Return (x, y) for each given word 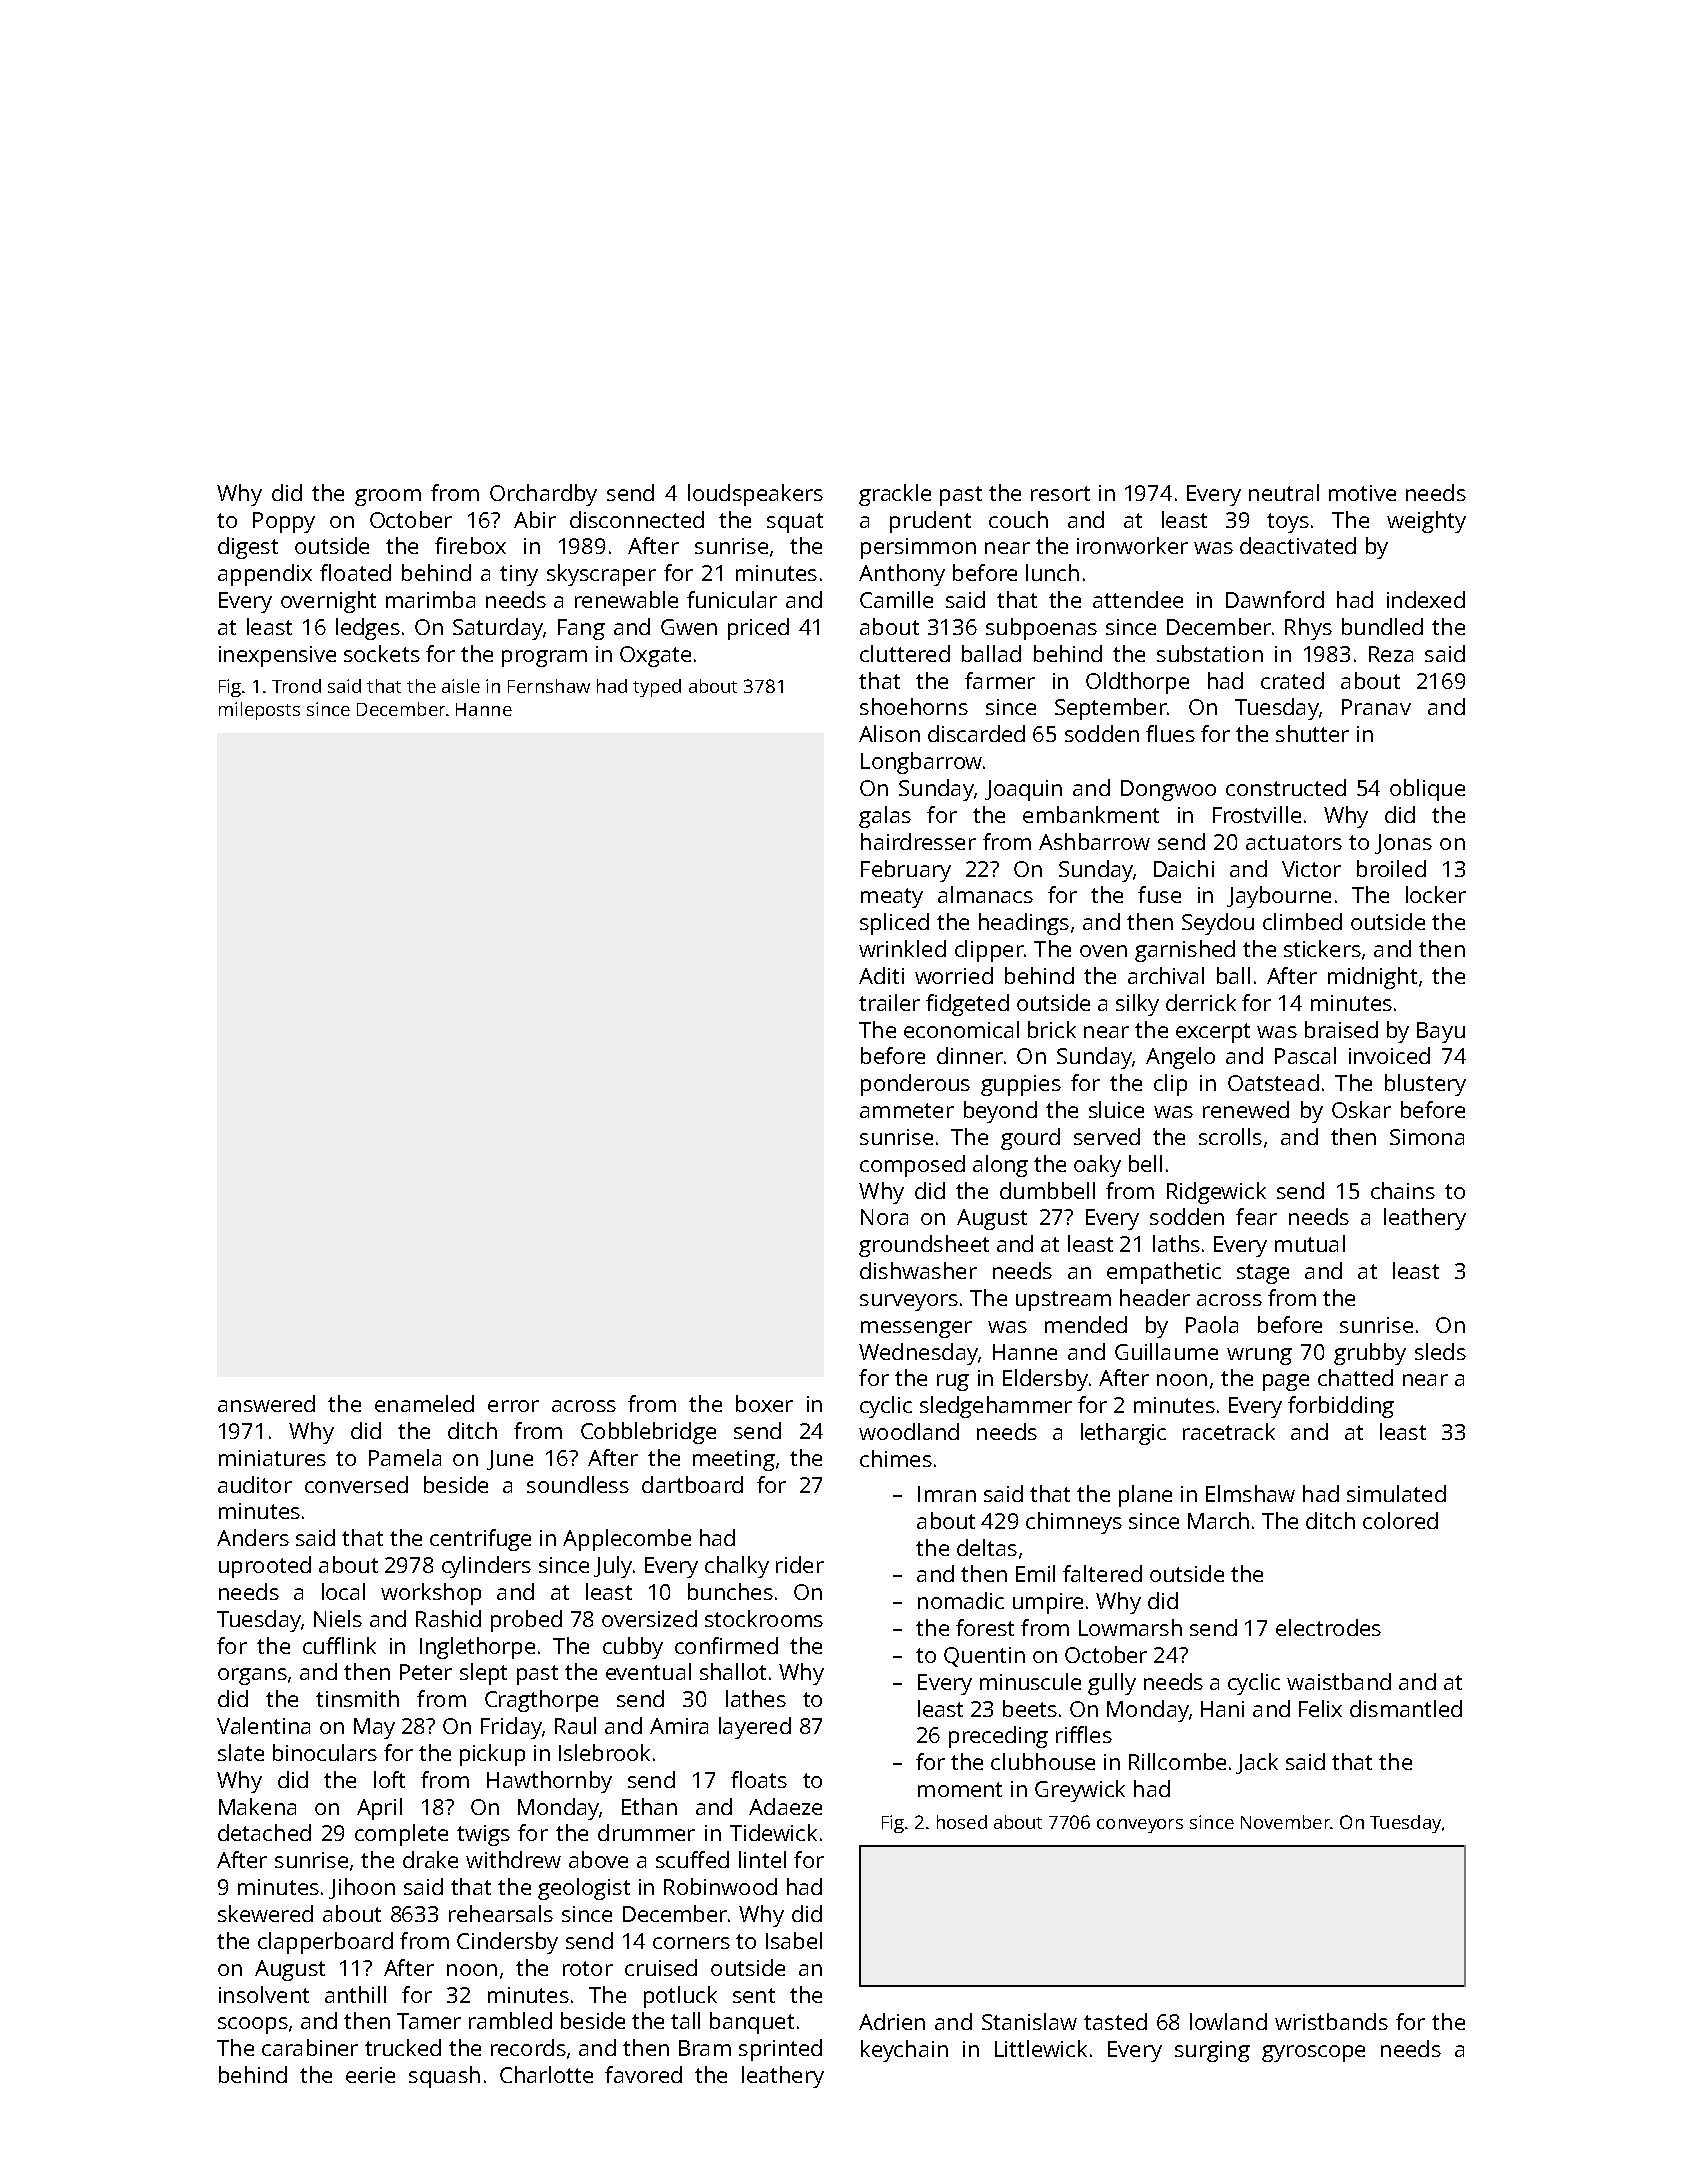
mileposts (259, 711)
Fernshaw (549, 686)
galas (885, 817)
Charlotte (546, 2074)
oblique (1427, 790)
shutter (1312, 733)
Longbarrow (921, 763)
